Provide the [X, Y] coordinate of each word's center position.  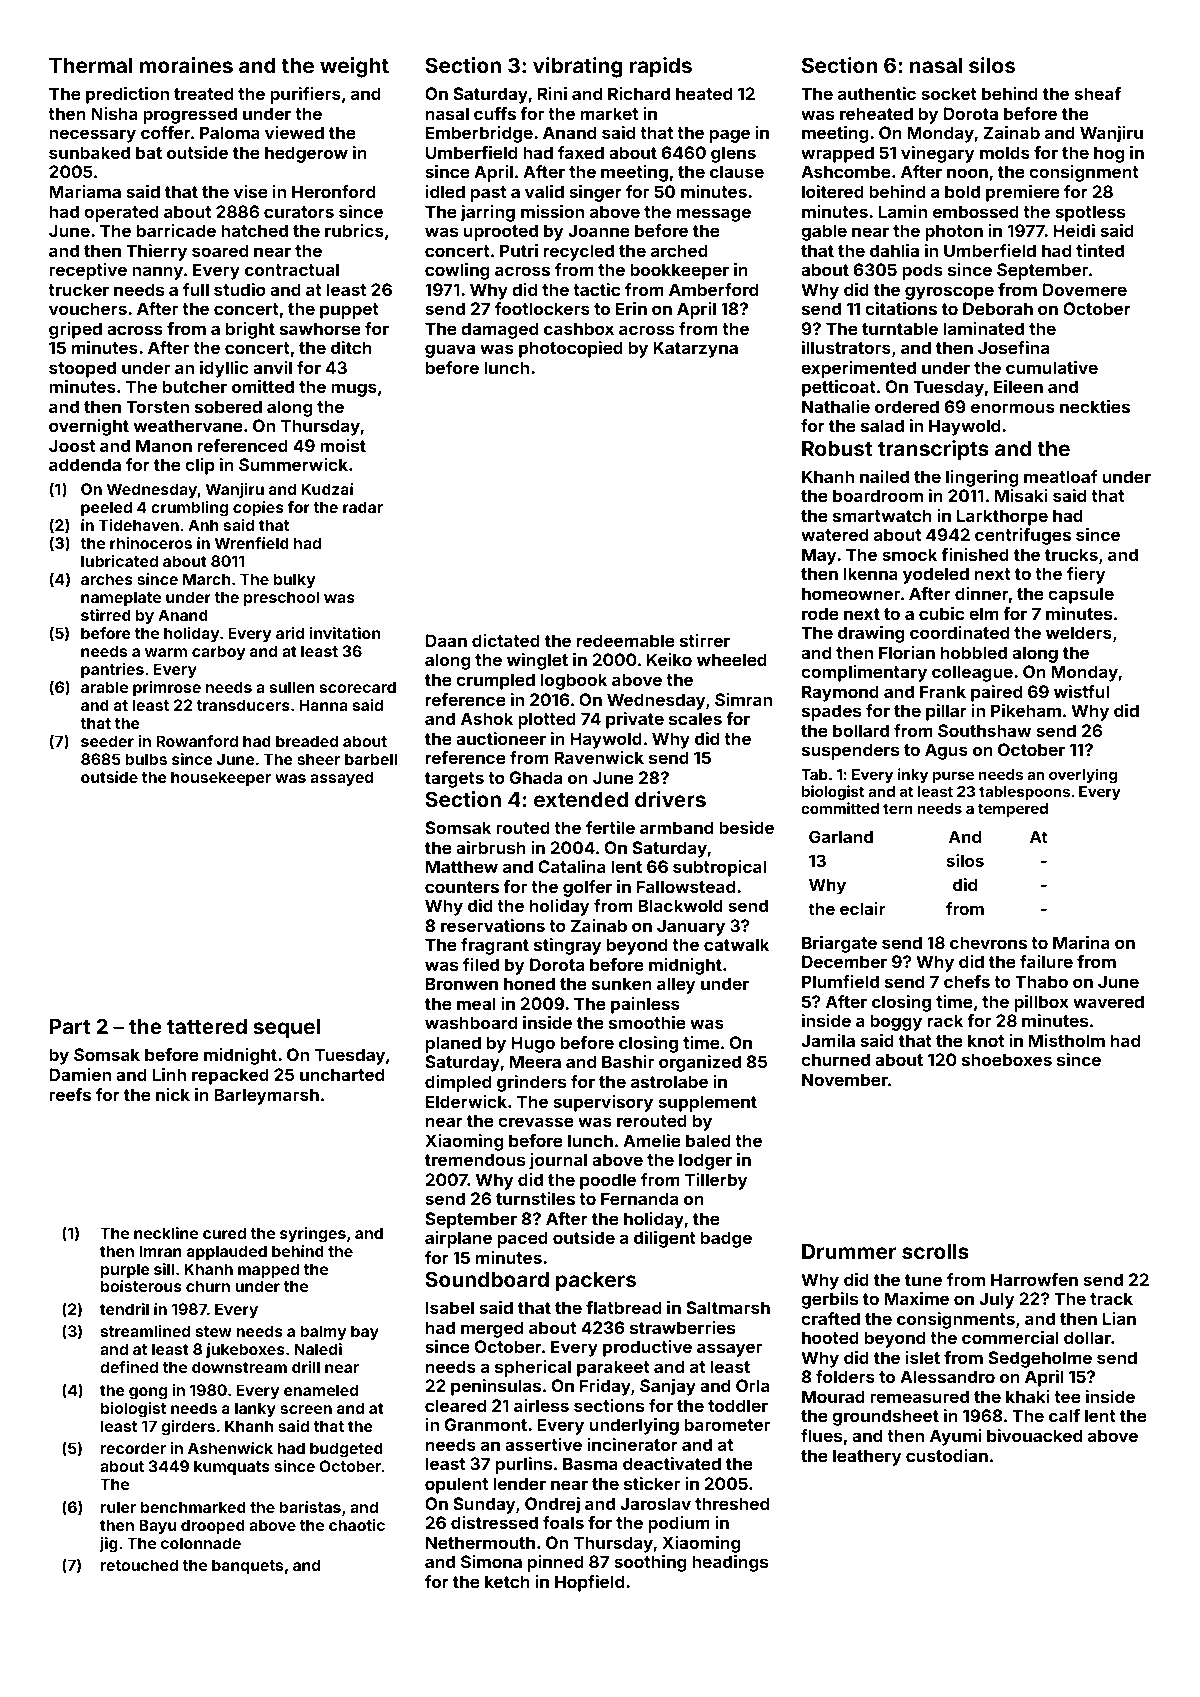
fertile [610, 827]
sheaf [1097, 93]
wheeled [732, 659]
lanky [255, 1410]
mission [552, 211]
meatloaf [1061, 476]
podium [679, 1524]
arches [107, 579]
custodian [947, 1455]
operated [121, 213]
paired [996, 693]
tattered [207, 1026]
